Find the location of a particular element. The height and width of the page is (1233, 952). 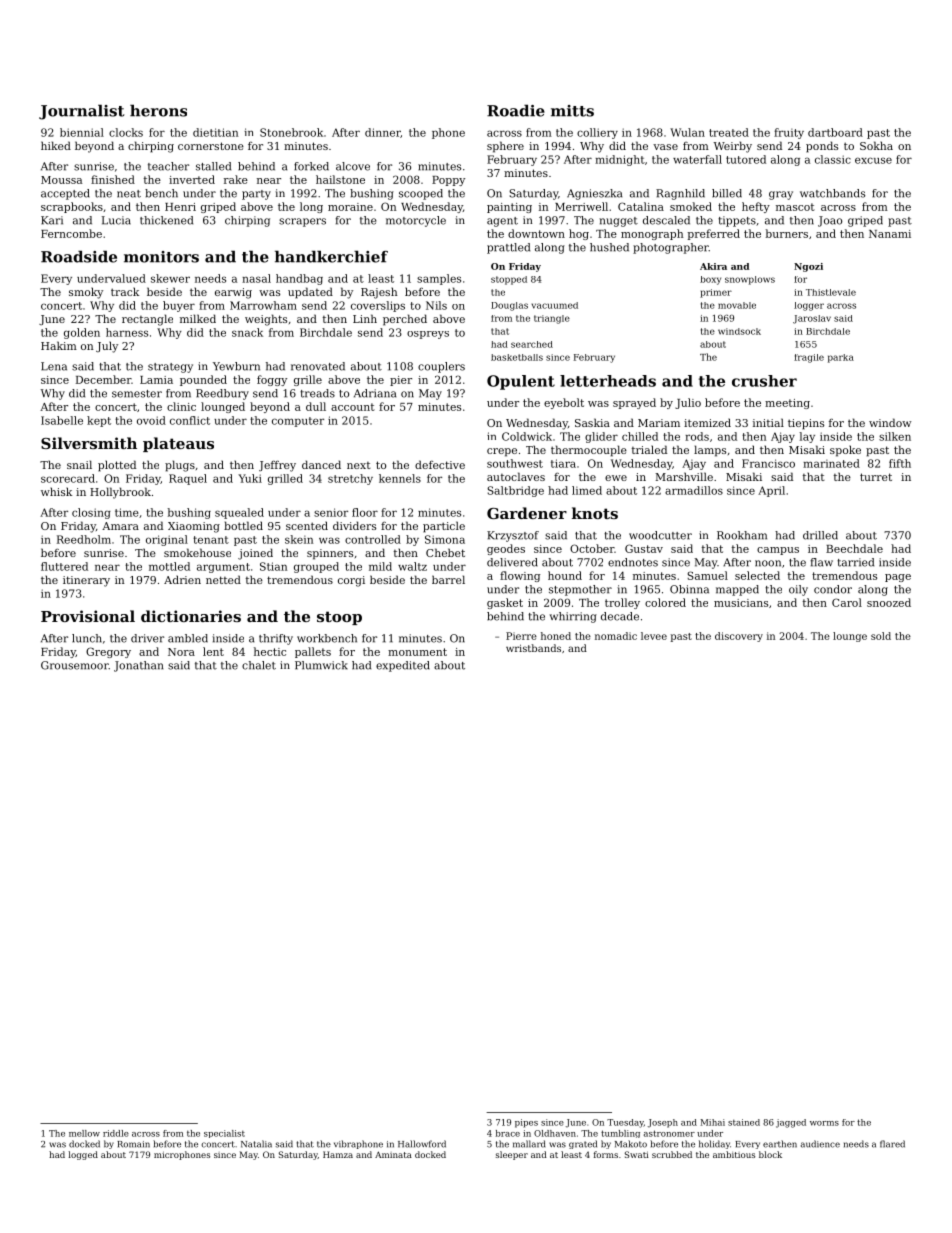

itinerary is located at coordinates (86, 581).
